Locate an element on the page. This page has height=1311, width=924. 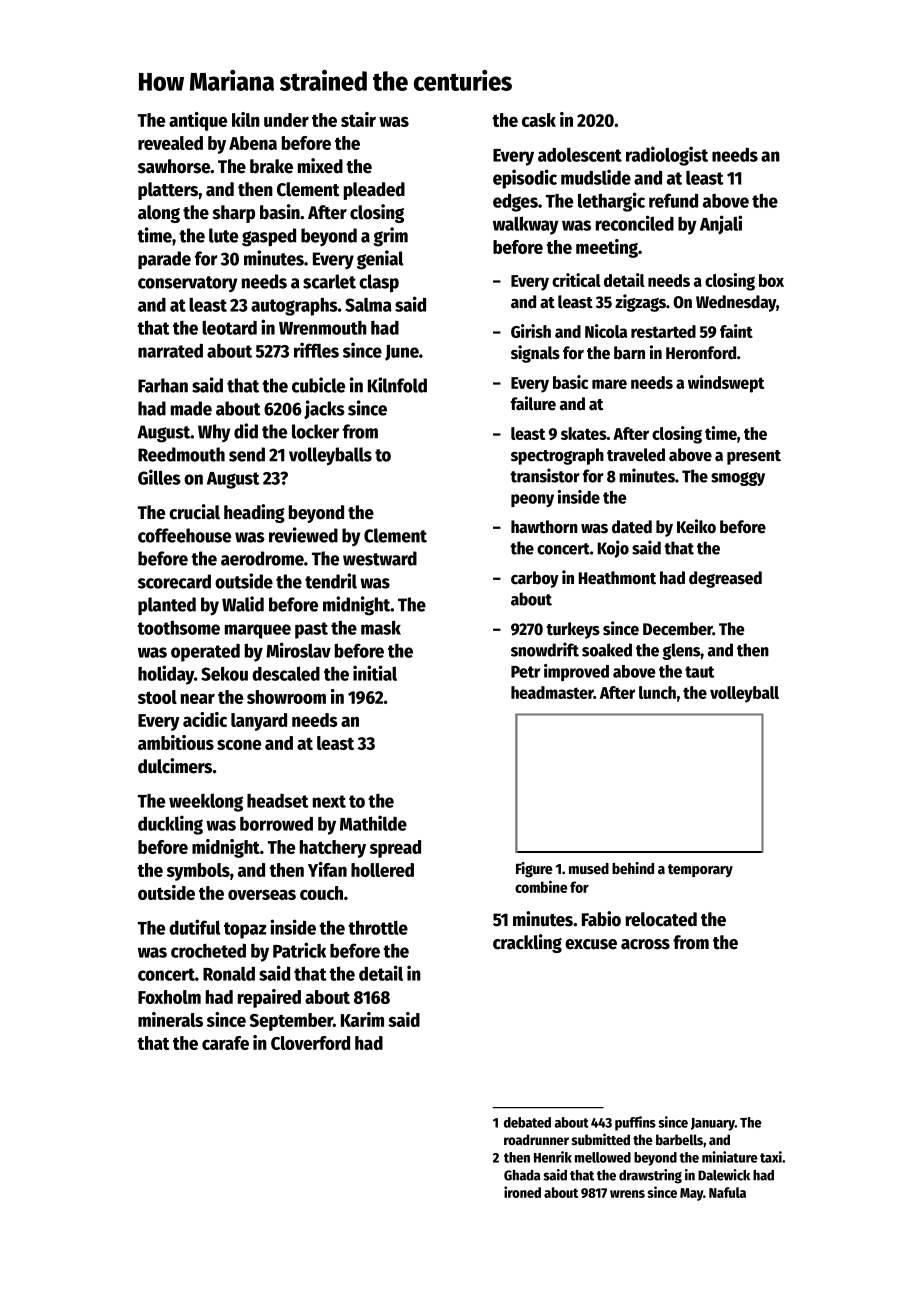
basin is located at coordinates (280, 212).
